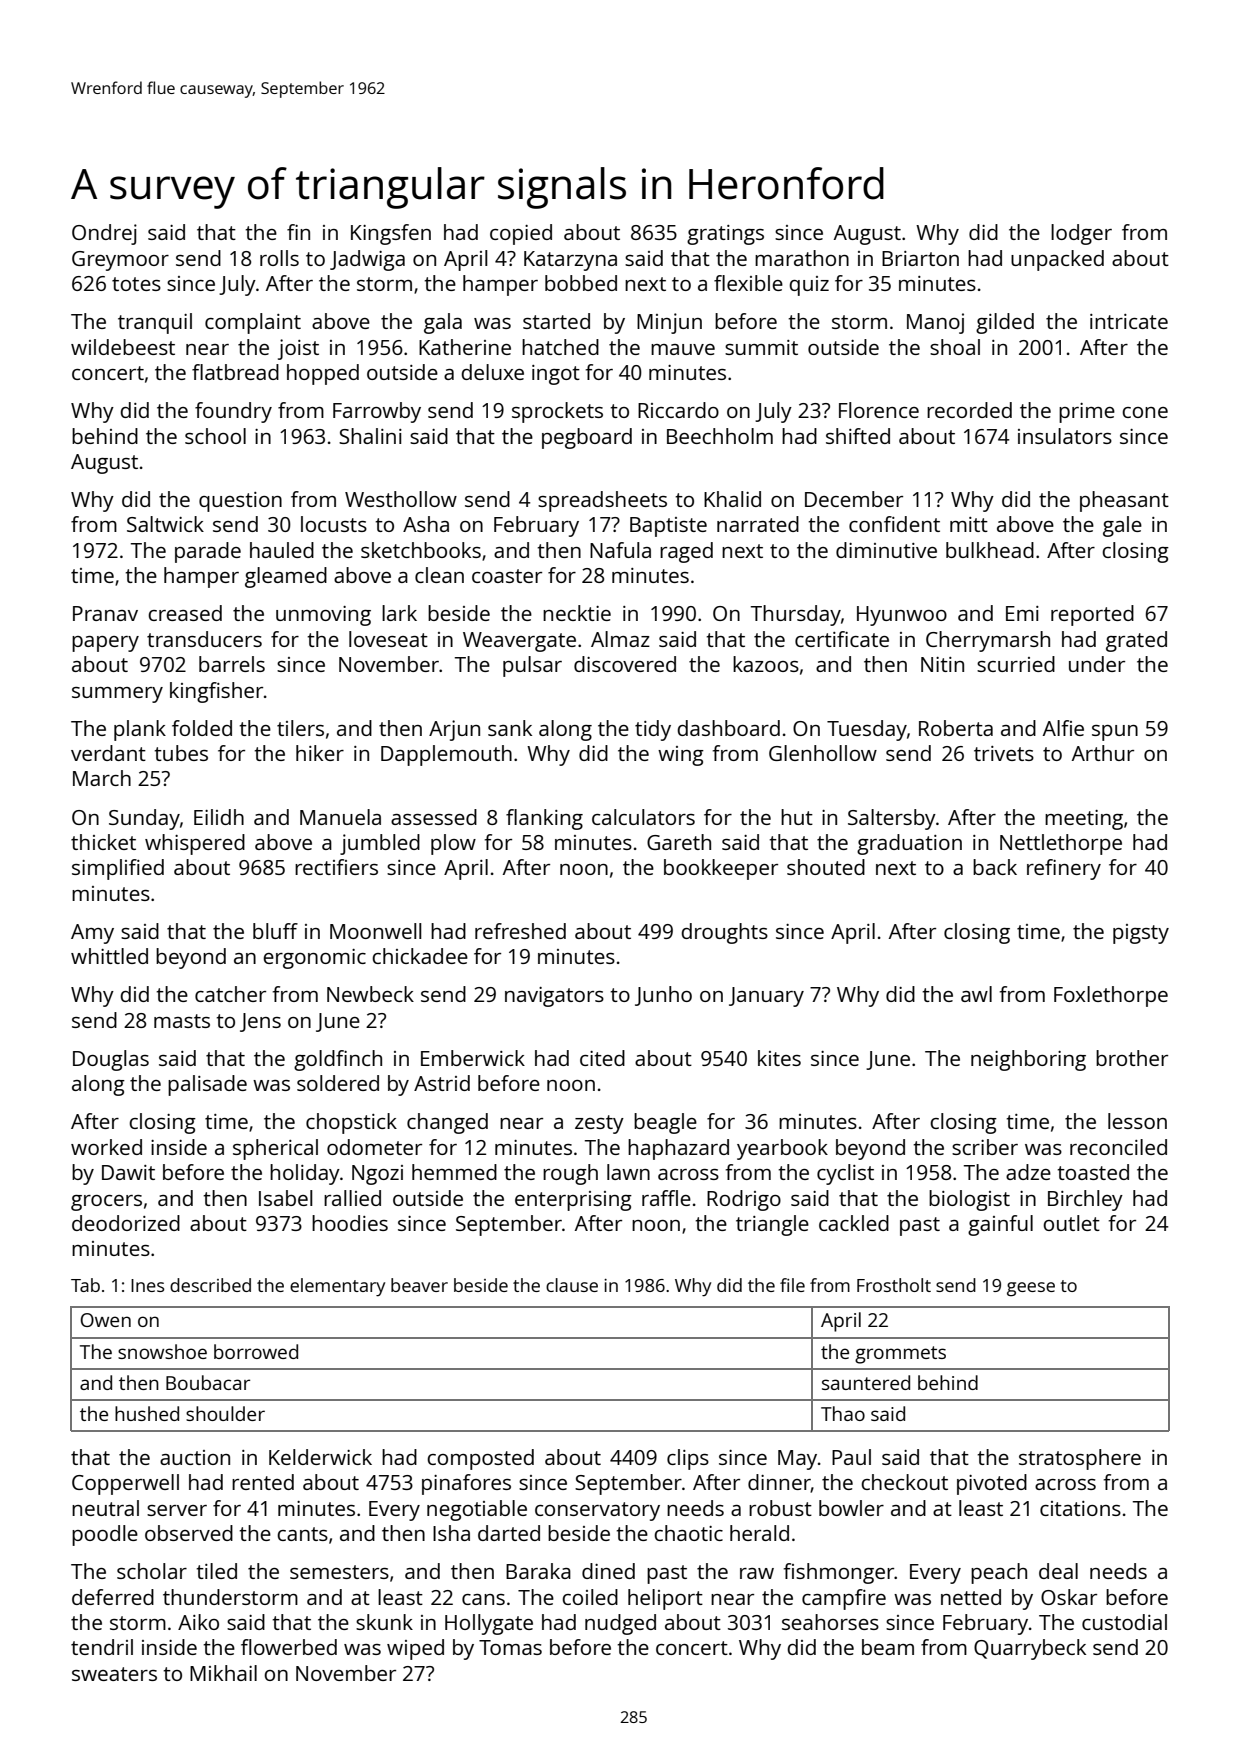 The width and height of the screenshot is (1240, 1753). I want to click on geese, so click(1031, 1289).
